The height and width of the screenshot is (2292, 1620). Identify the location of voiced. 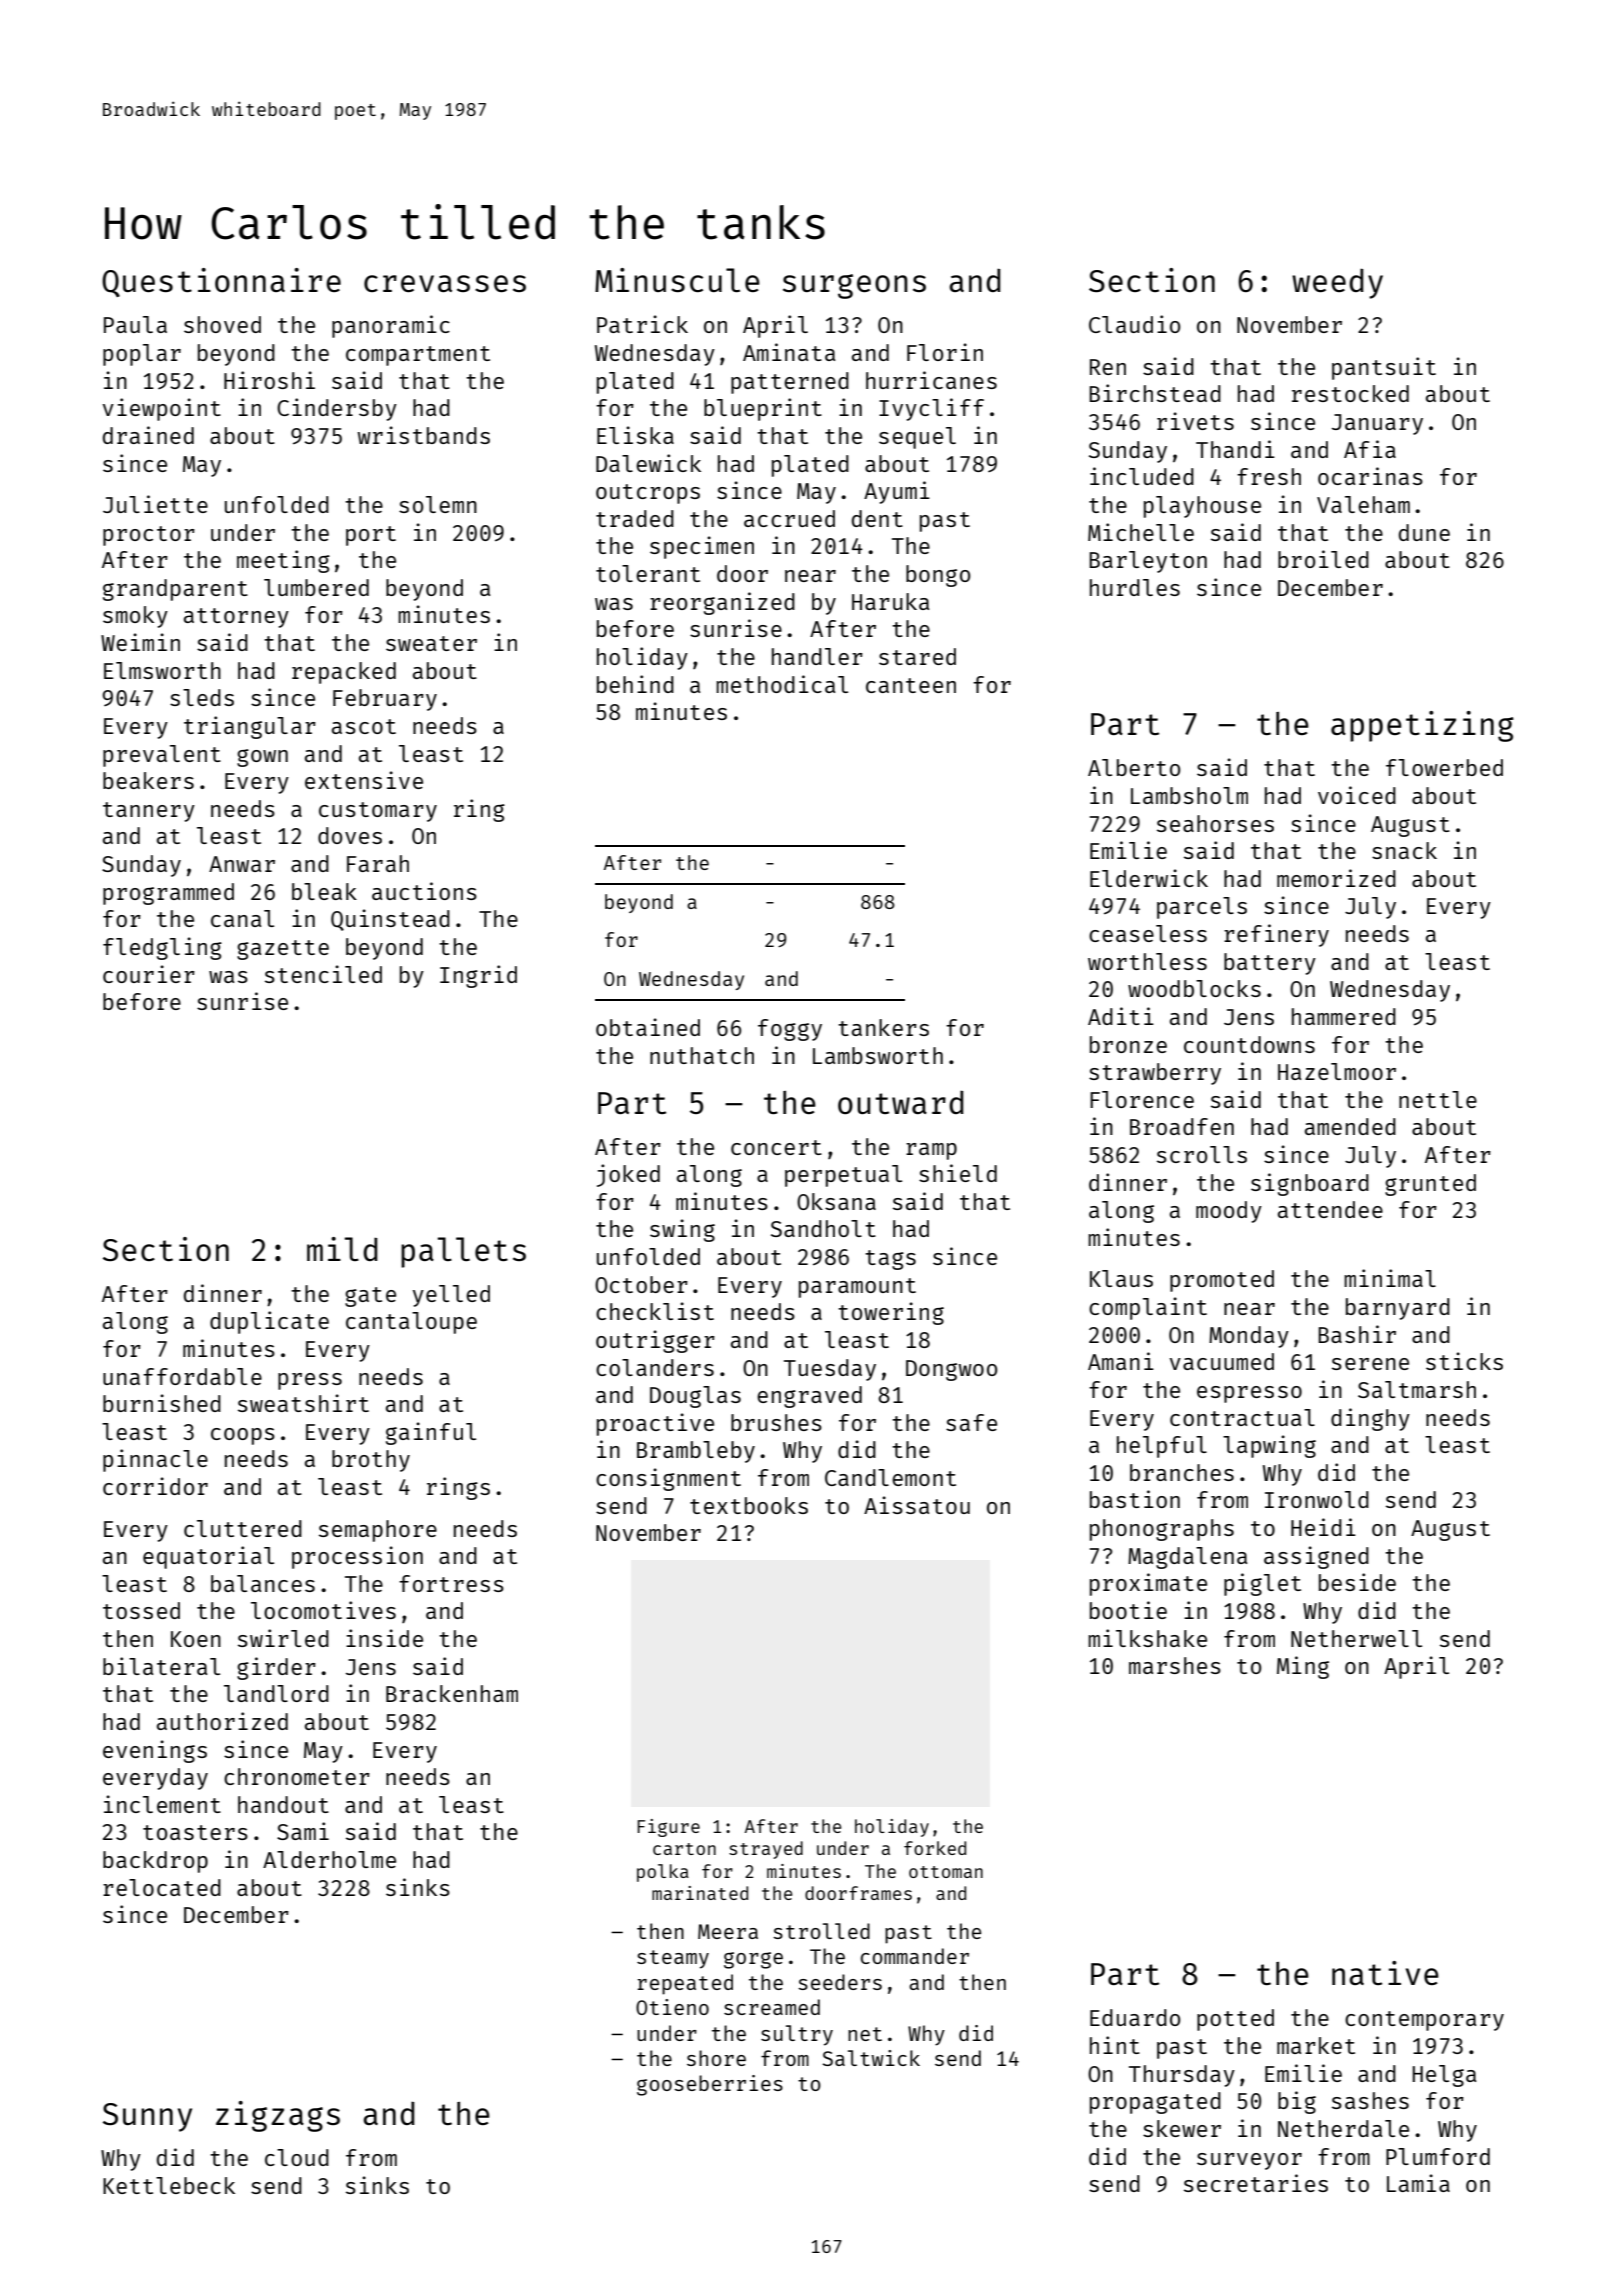
(1357, 795).
